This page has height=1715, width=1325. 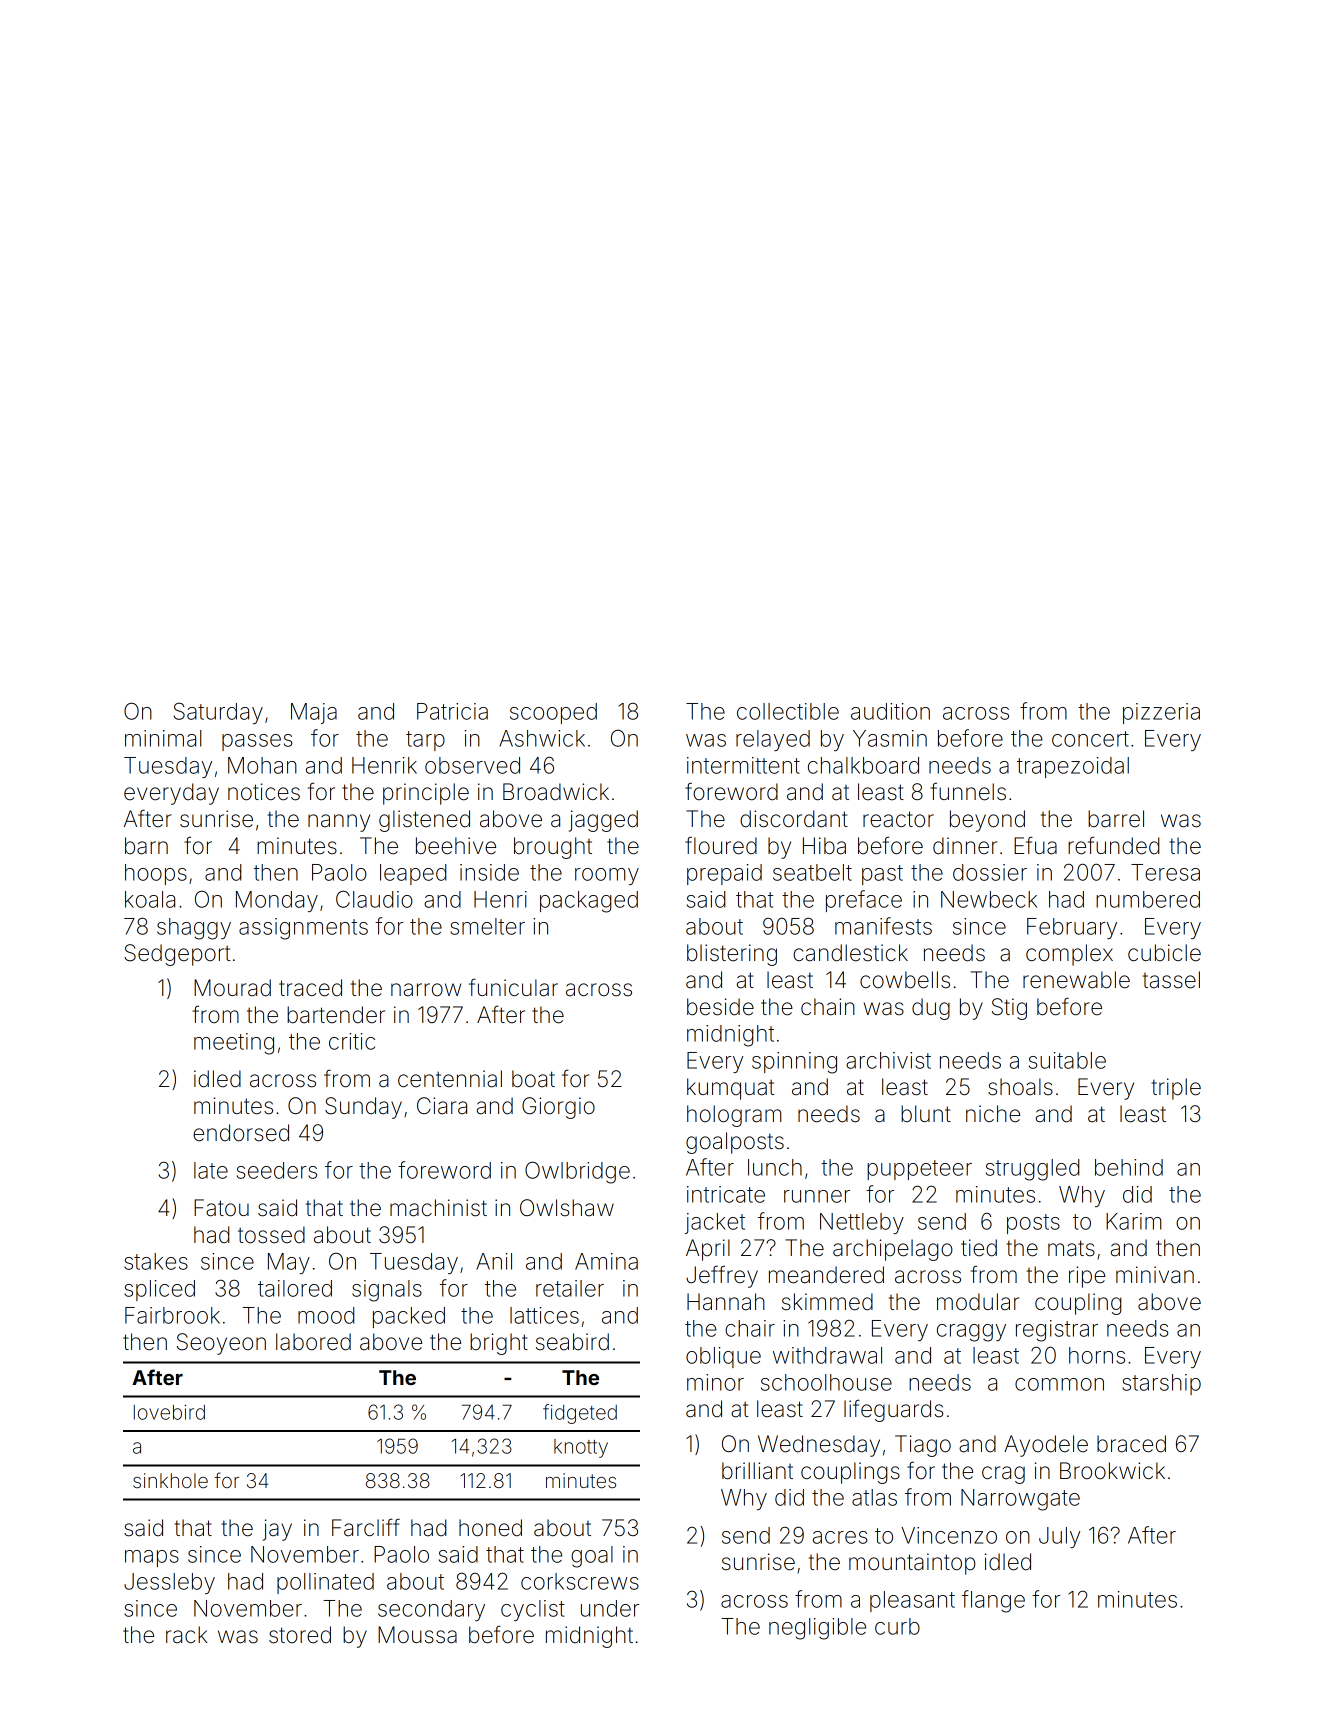 What do you see at coordinates (146, 846) in the page?
I see `barn` at bounding box center [146, 846].
